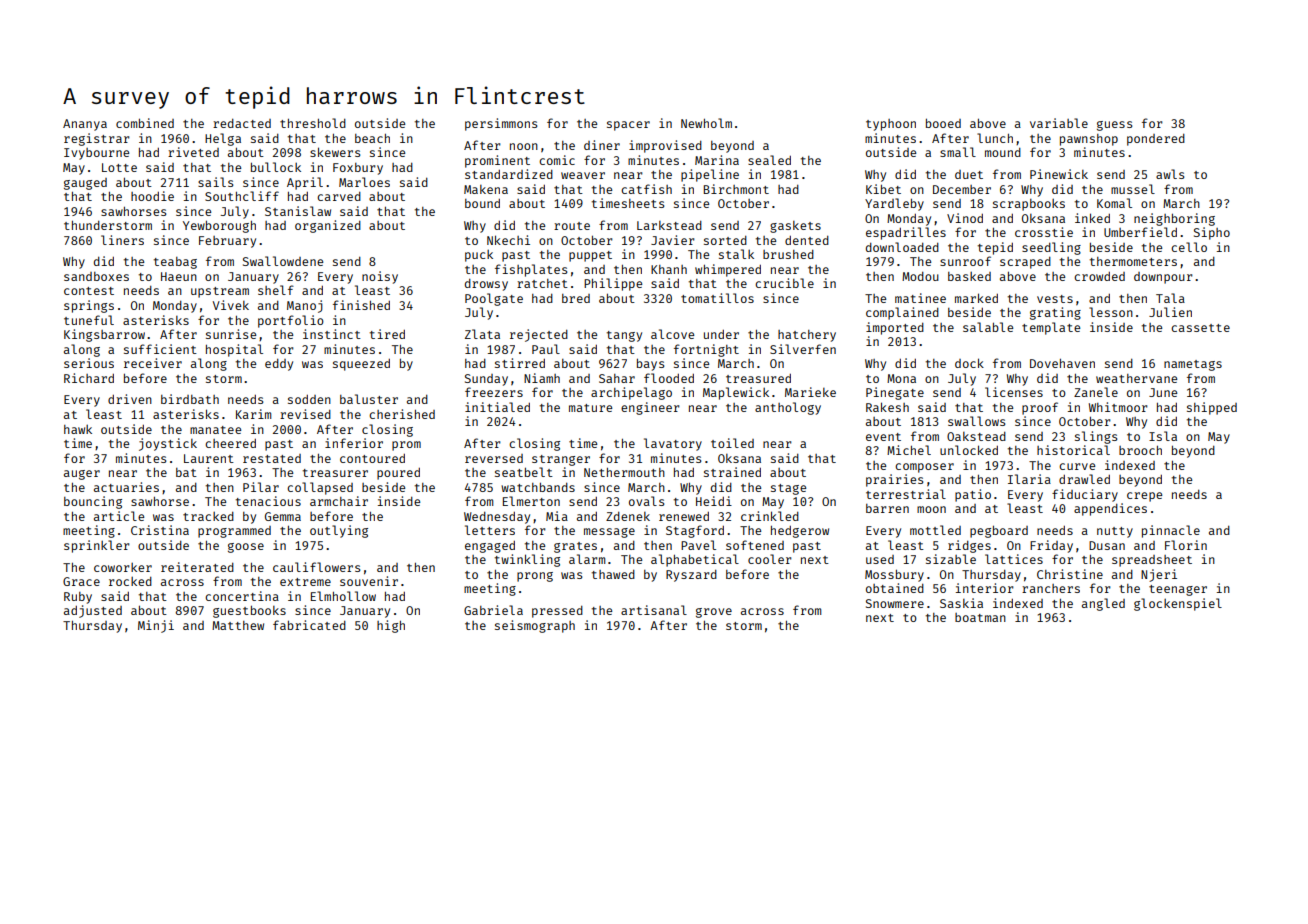 The image size is (1308, 924). What do you see at coordinates (242, 596) in the screenshot?
I see `concertina` at bounding box center [242, 596].
